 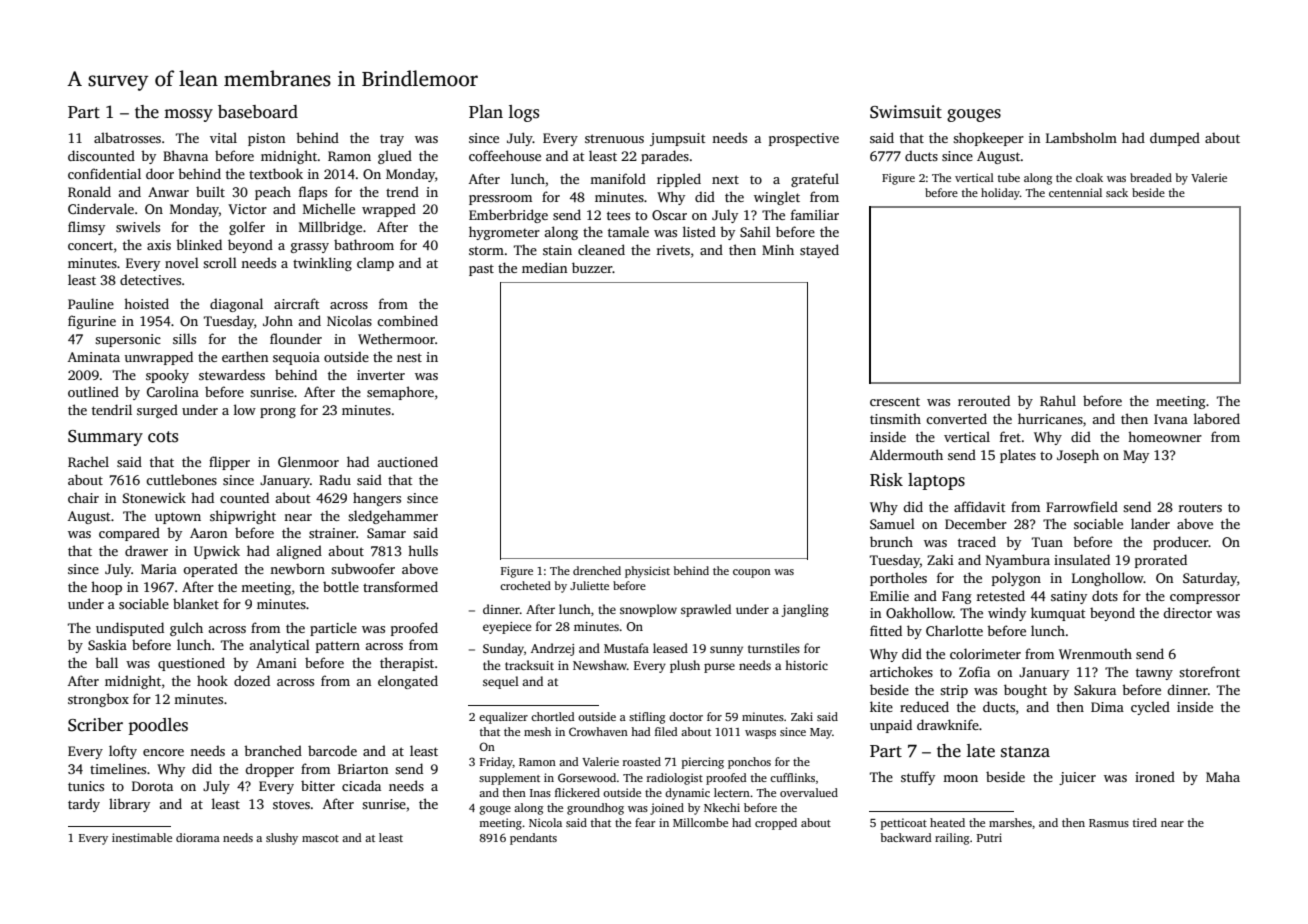 What do you see at coordinates (299, 552) in the screenshot?
I see `aligned` at bounding box center [299, 552].
